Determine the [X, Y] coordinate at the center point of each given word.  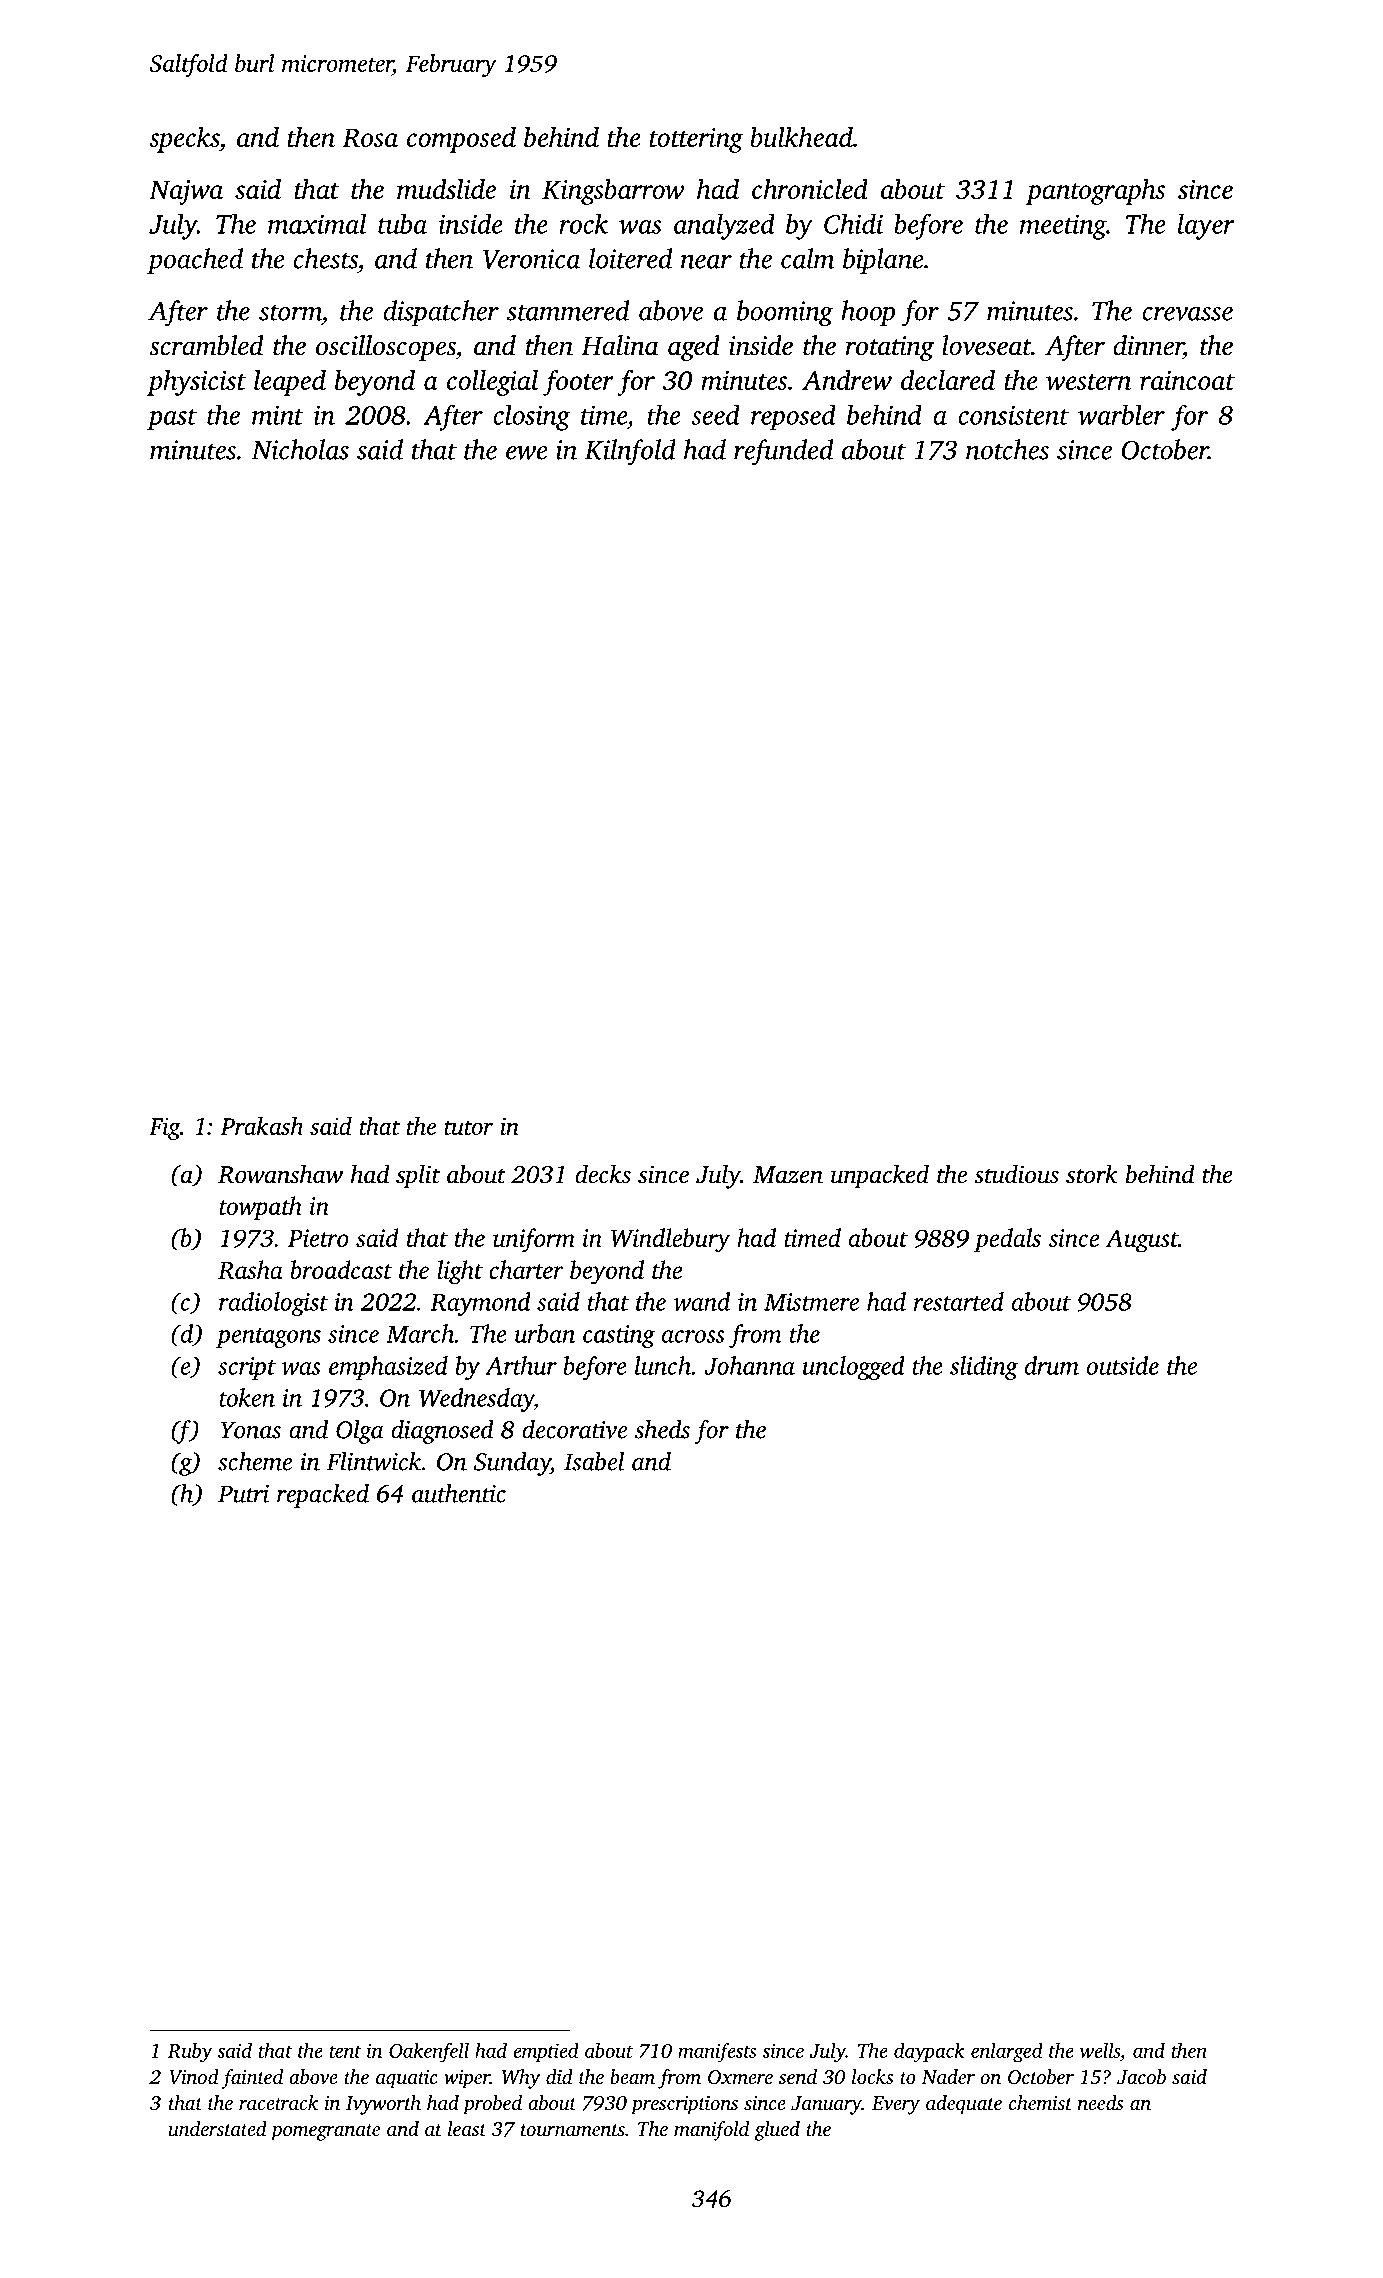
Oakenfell [429, 2053]
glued [777, 2131]
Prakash [261, 1126]
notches [1007, 449]
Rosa [370, 137]
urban [545, 1333]
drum [1052, 1365]
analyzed [724, 227]
